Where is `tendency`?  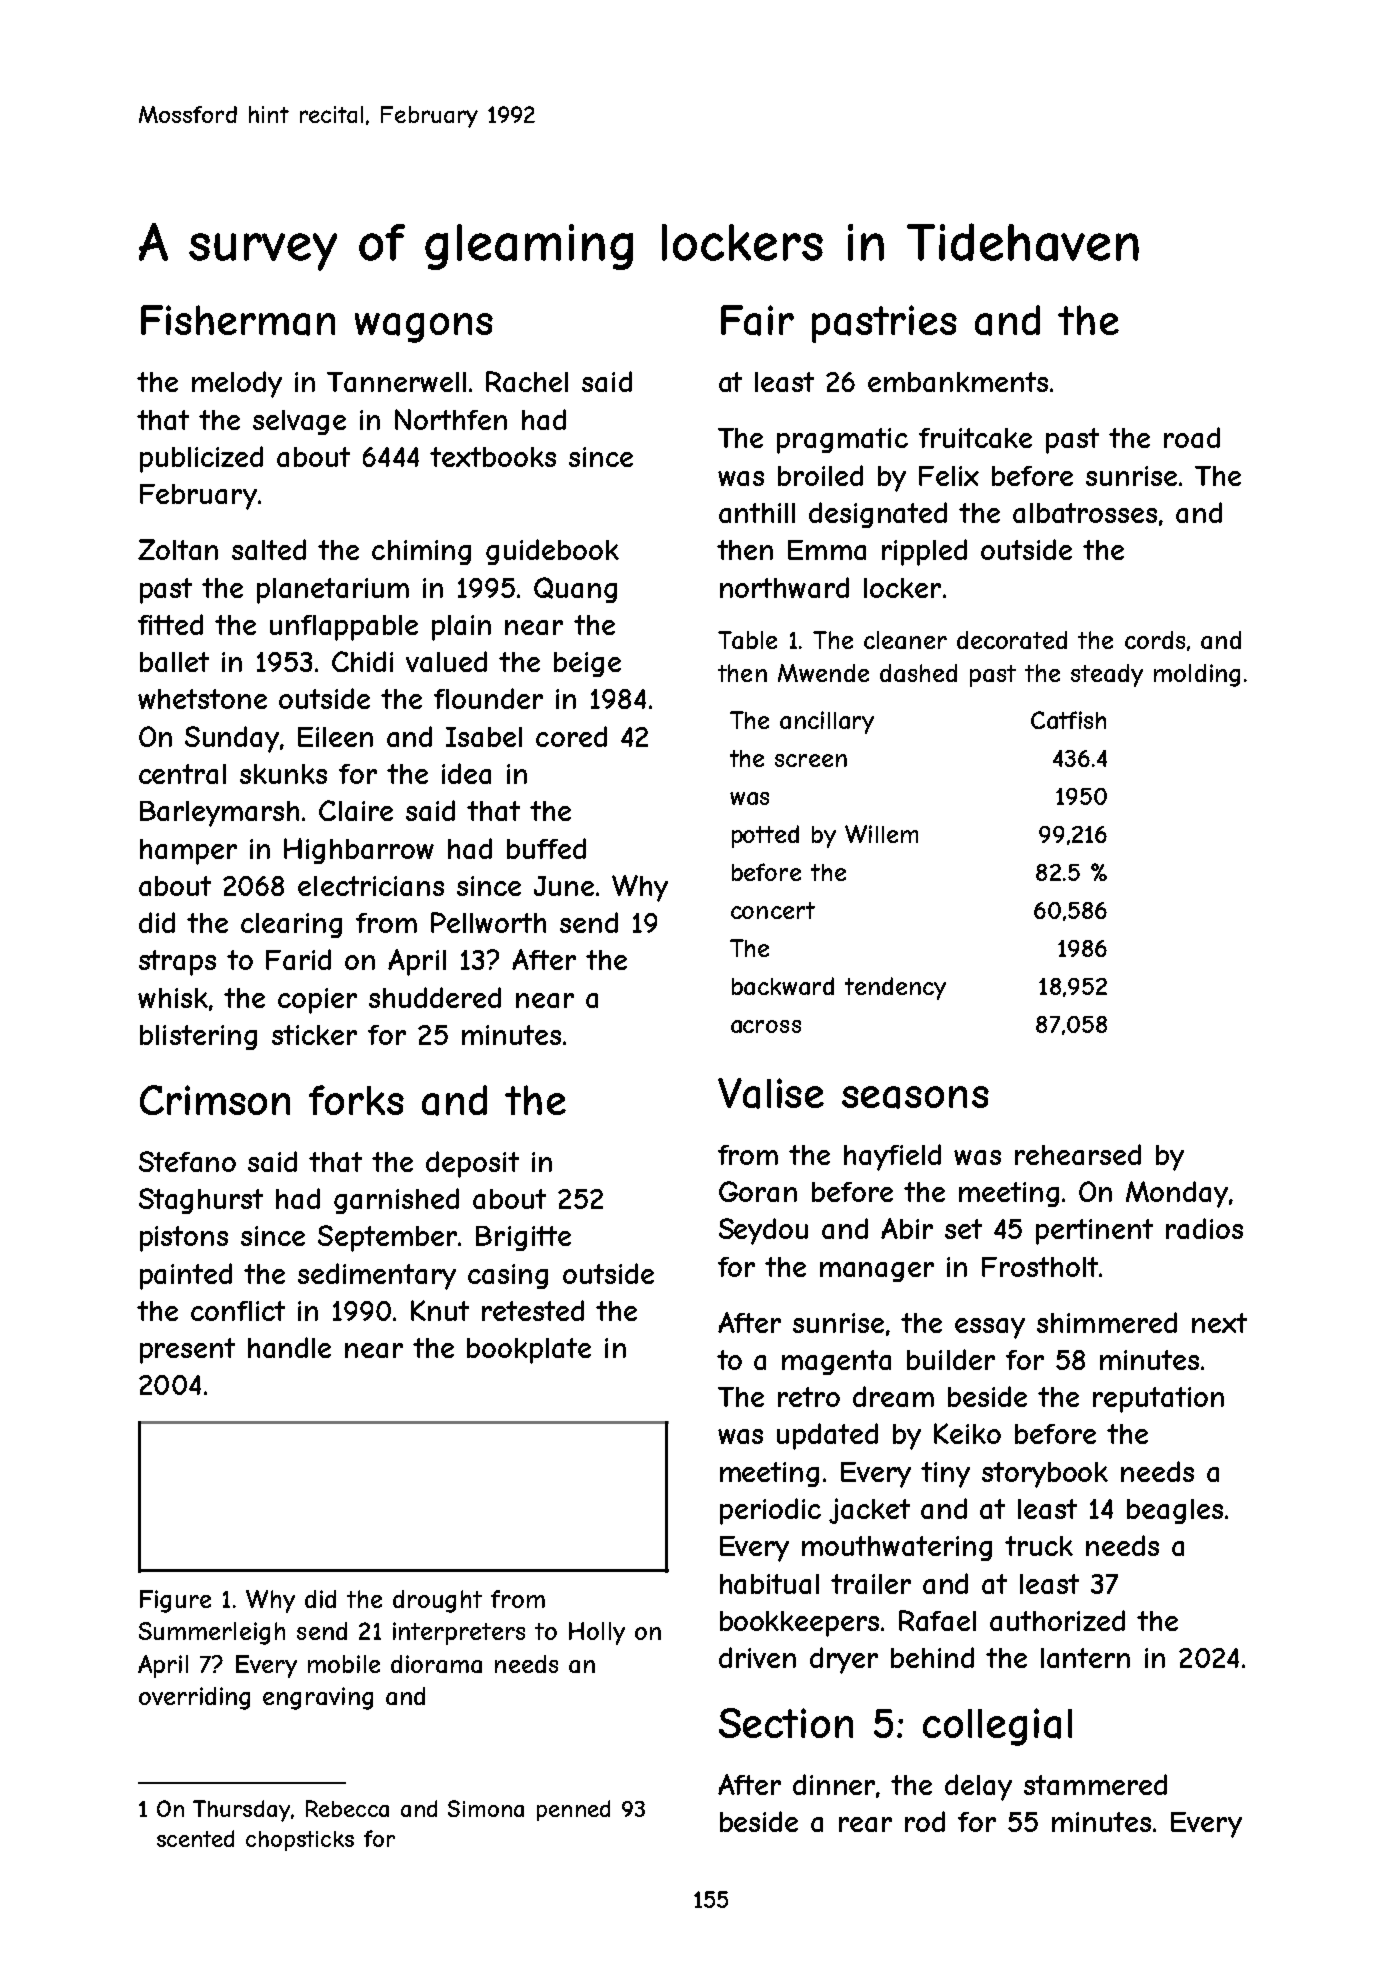 tendency is located at coordinates (895, 988).
